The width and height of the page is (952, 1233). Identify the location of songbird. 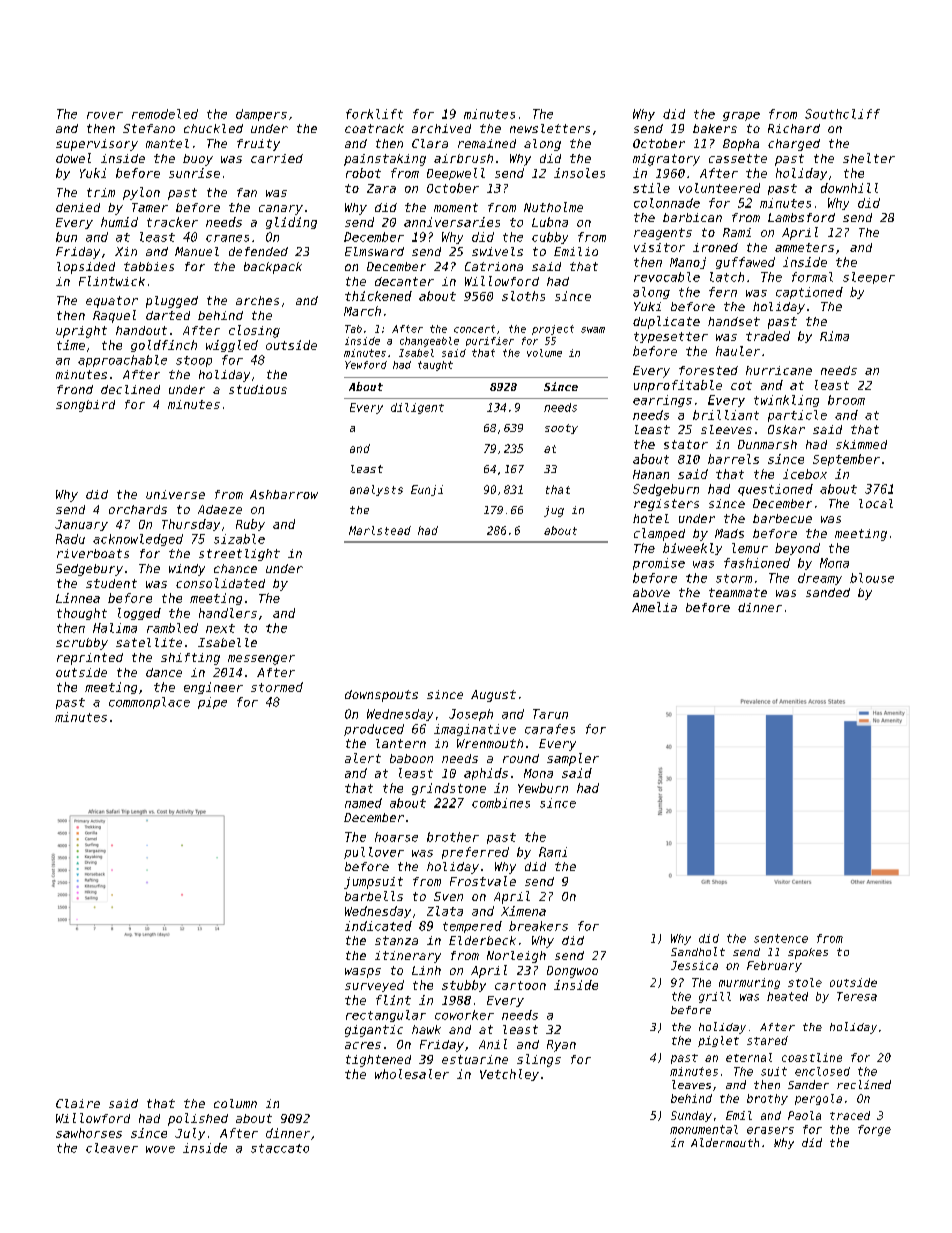
(85, 406).
